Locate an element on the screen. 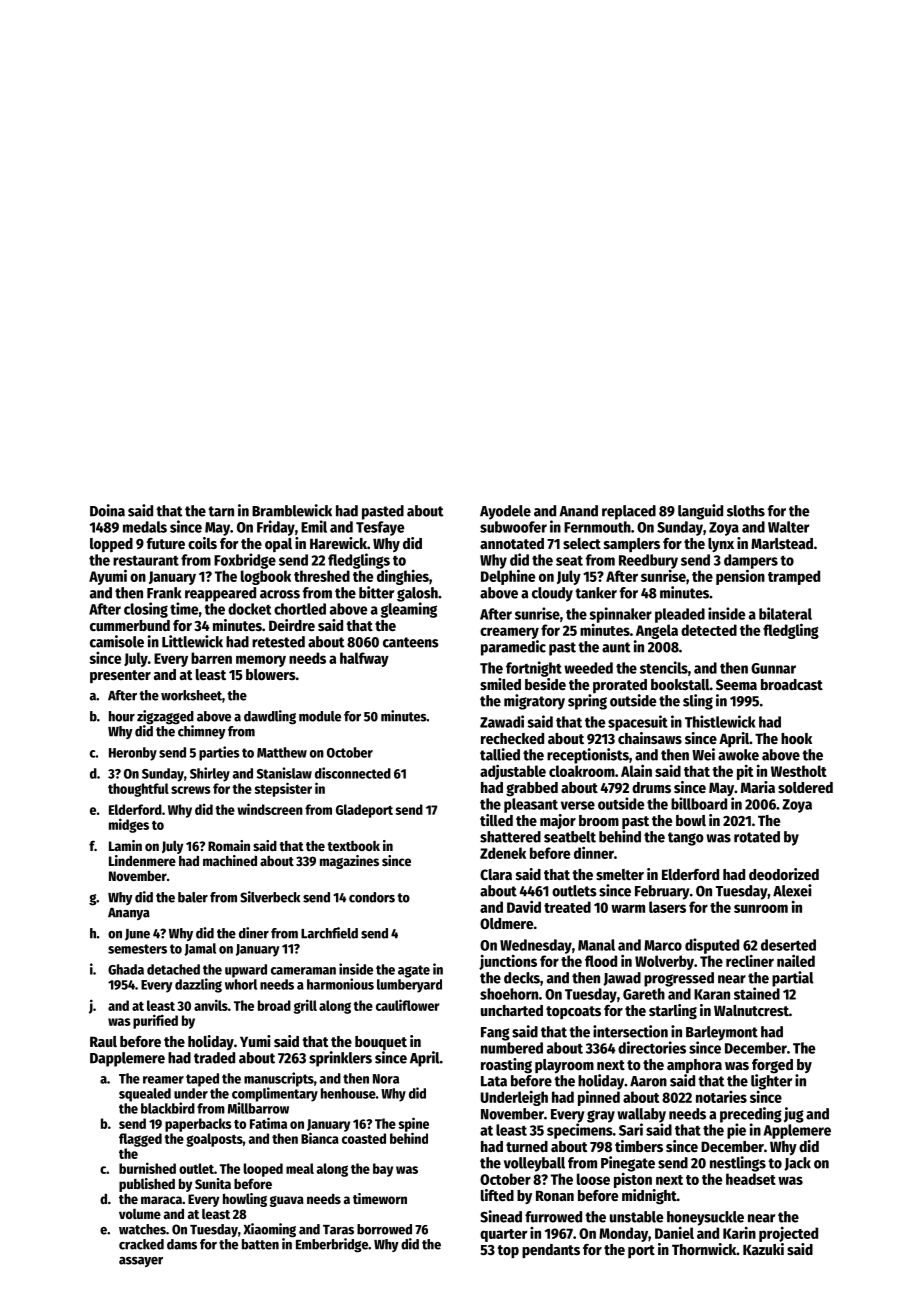 The height and width of the screenshot is (1308, 924). bilateral is located at coordinates (785, 613).
